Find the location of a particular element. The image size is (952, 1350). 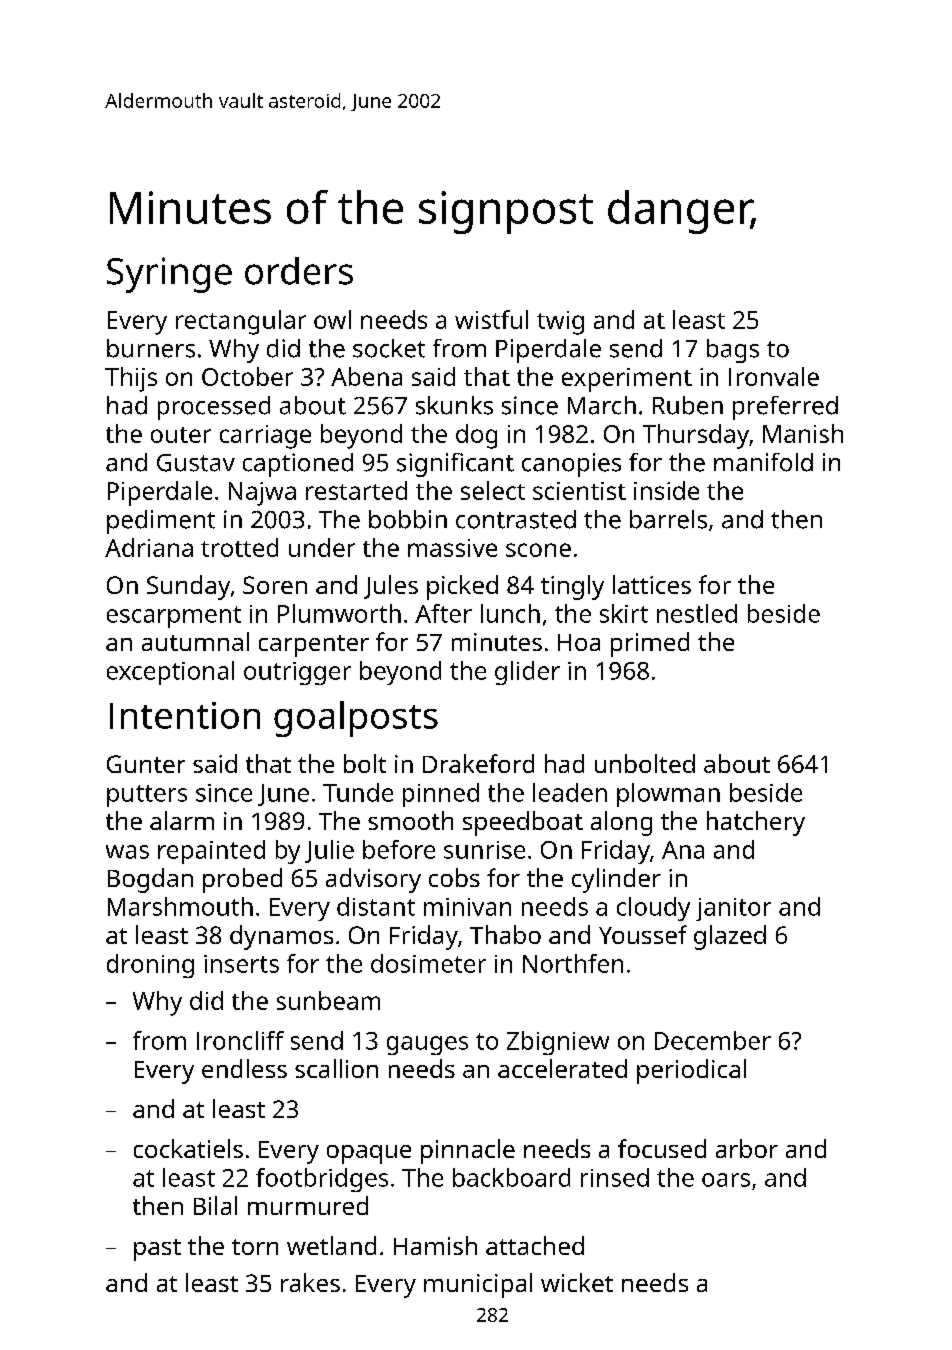

December is located at coordinates (713, 1040).
